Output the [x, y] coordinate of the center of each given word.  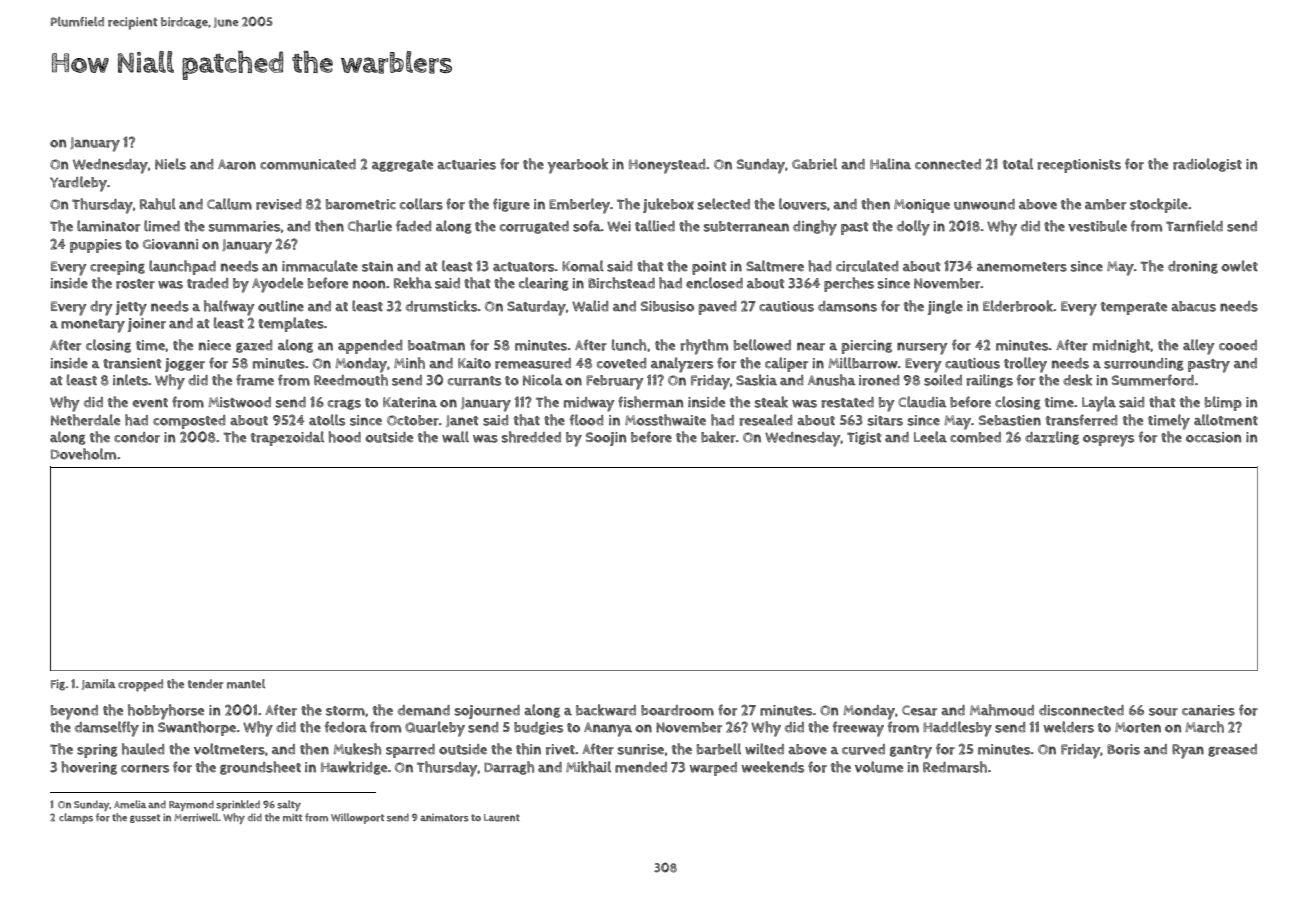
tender [206, 684]
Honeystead [667, 166]
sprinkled [238, 805]
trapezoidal [287, 438]
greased [1232, 750]
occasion [1213, 437]
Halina [890, 164]
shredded [531, 437]
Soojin [606, 439]
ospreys [1108, 441]
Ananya [608, 729]
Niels [170, 164]
